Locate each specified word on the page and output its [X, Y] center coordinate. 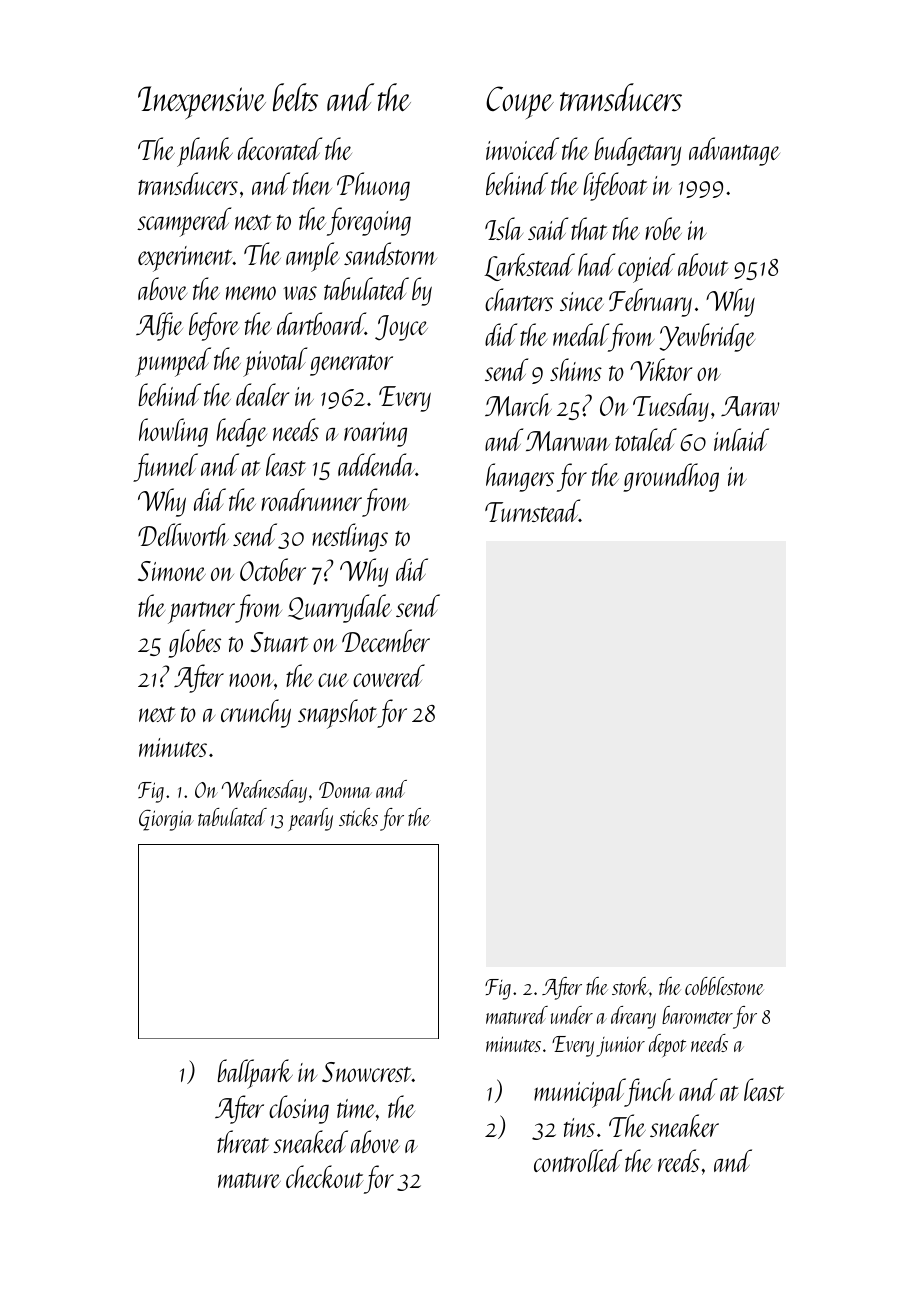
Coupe [520, 102]
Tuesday [671, 407]
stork [630, 986]
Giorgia [166, 820]
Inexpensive [202, 102]
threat [243, 1141]
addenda [376, 464]
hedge [241, 432]
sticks [358, 817]
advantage [734, 151]
